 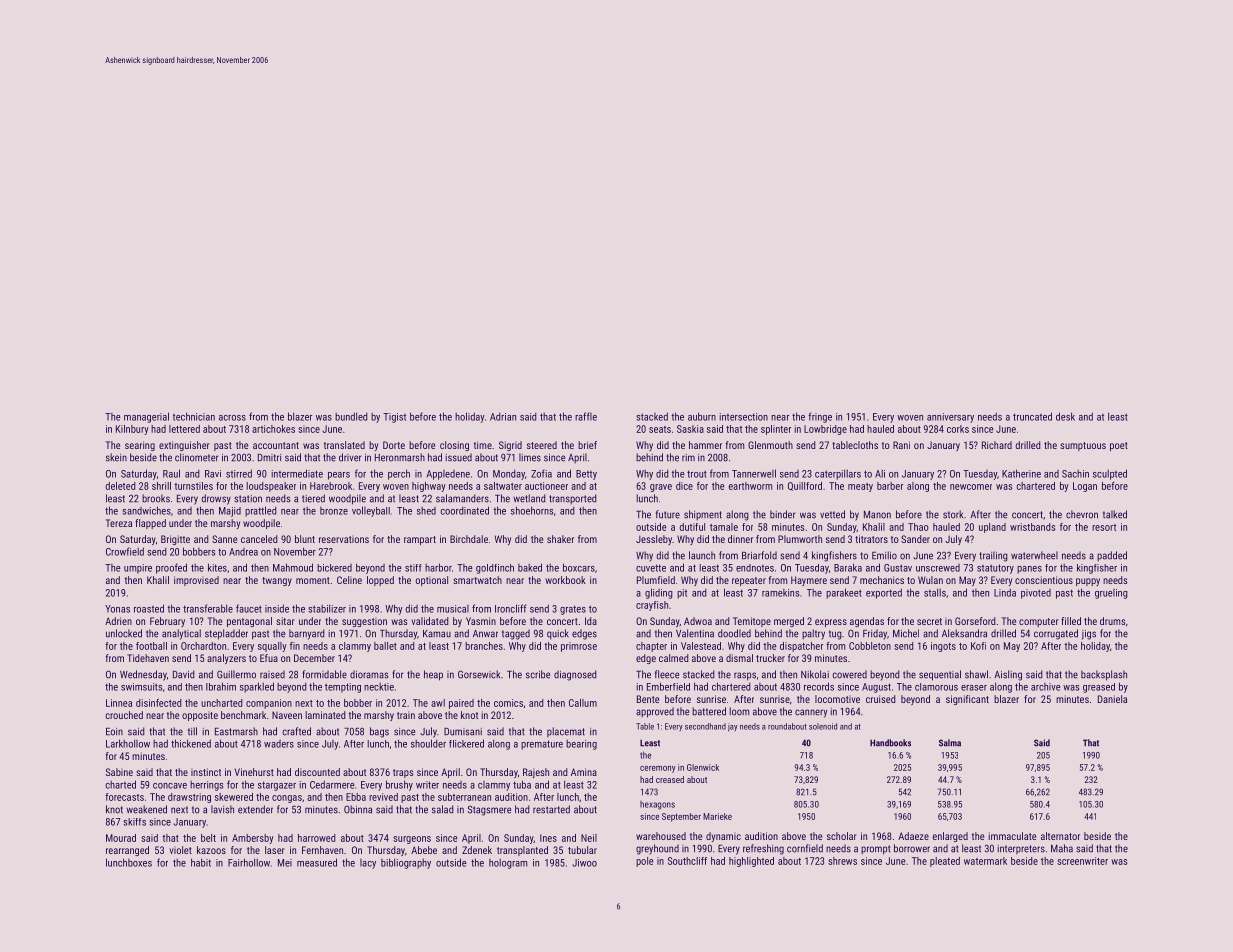 What do you see at coordinates (383, 797) in the screenshot?
I see `revived` at bounding box center [383, 797].
